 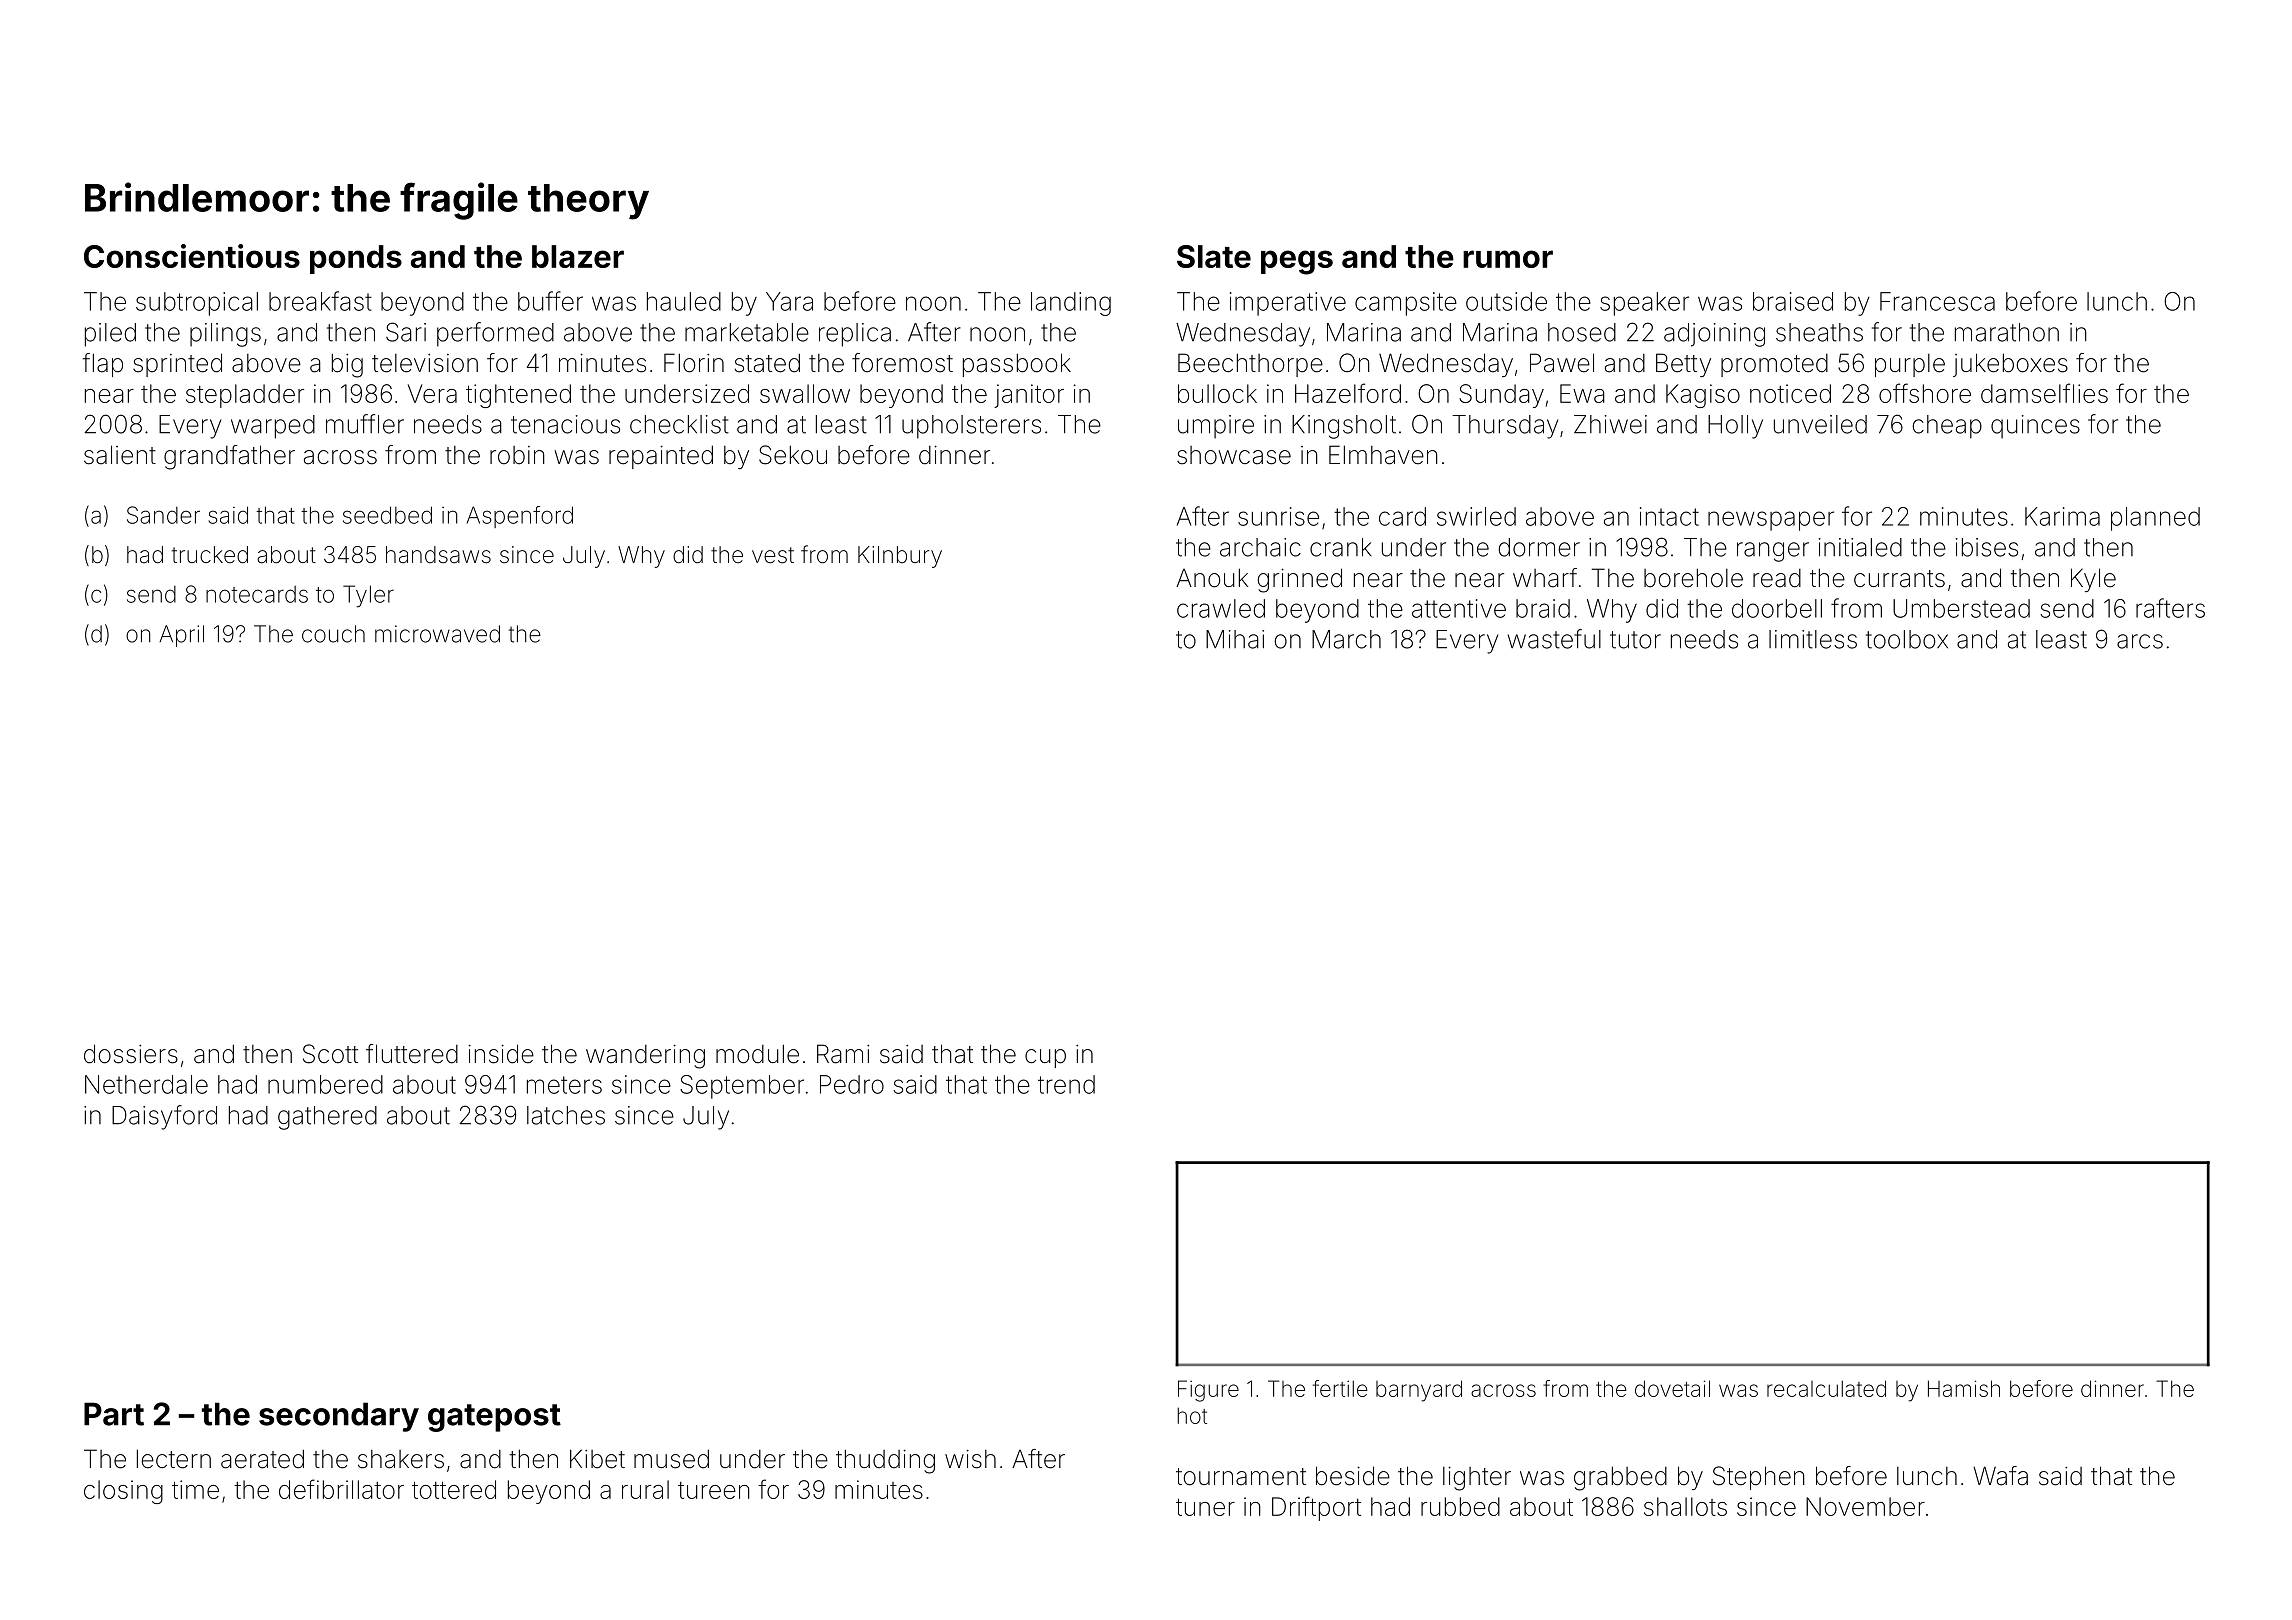 I want to click on jukeboxes, so click(x=2010, y=365).
